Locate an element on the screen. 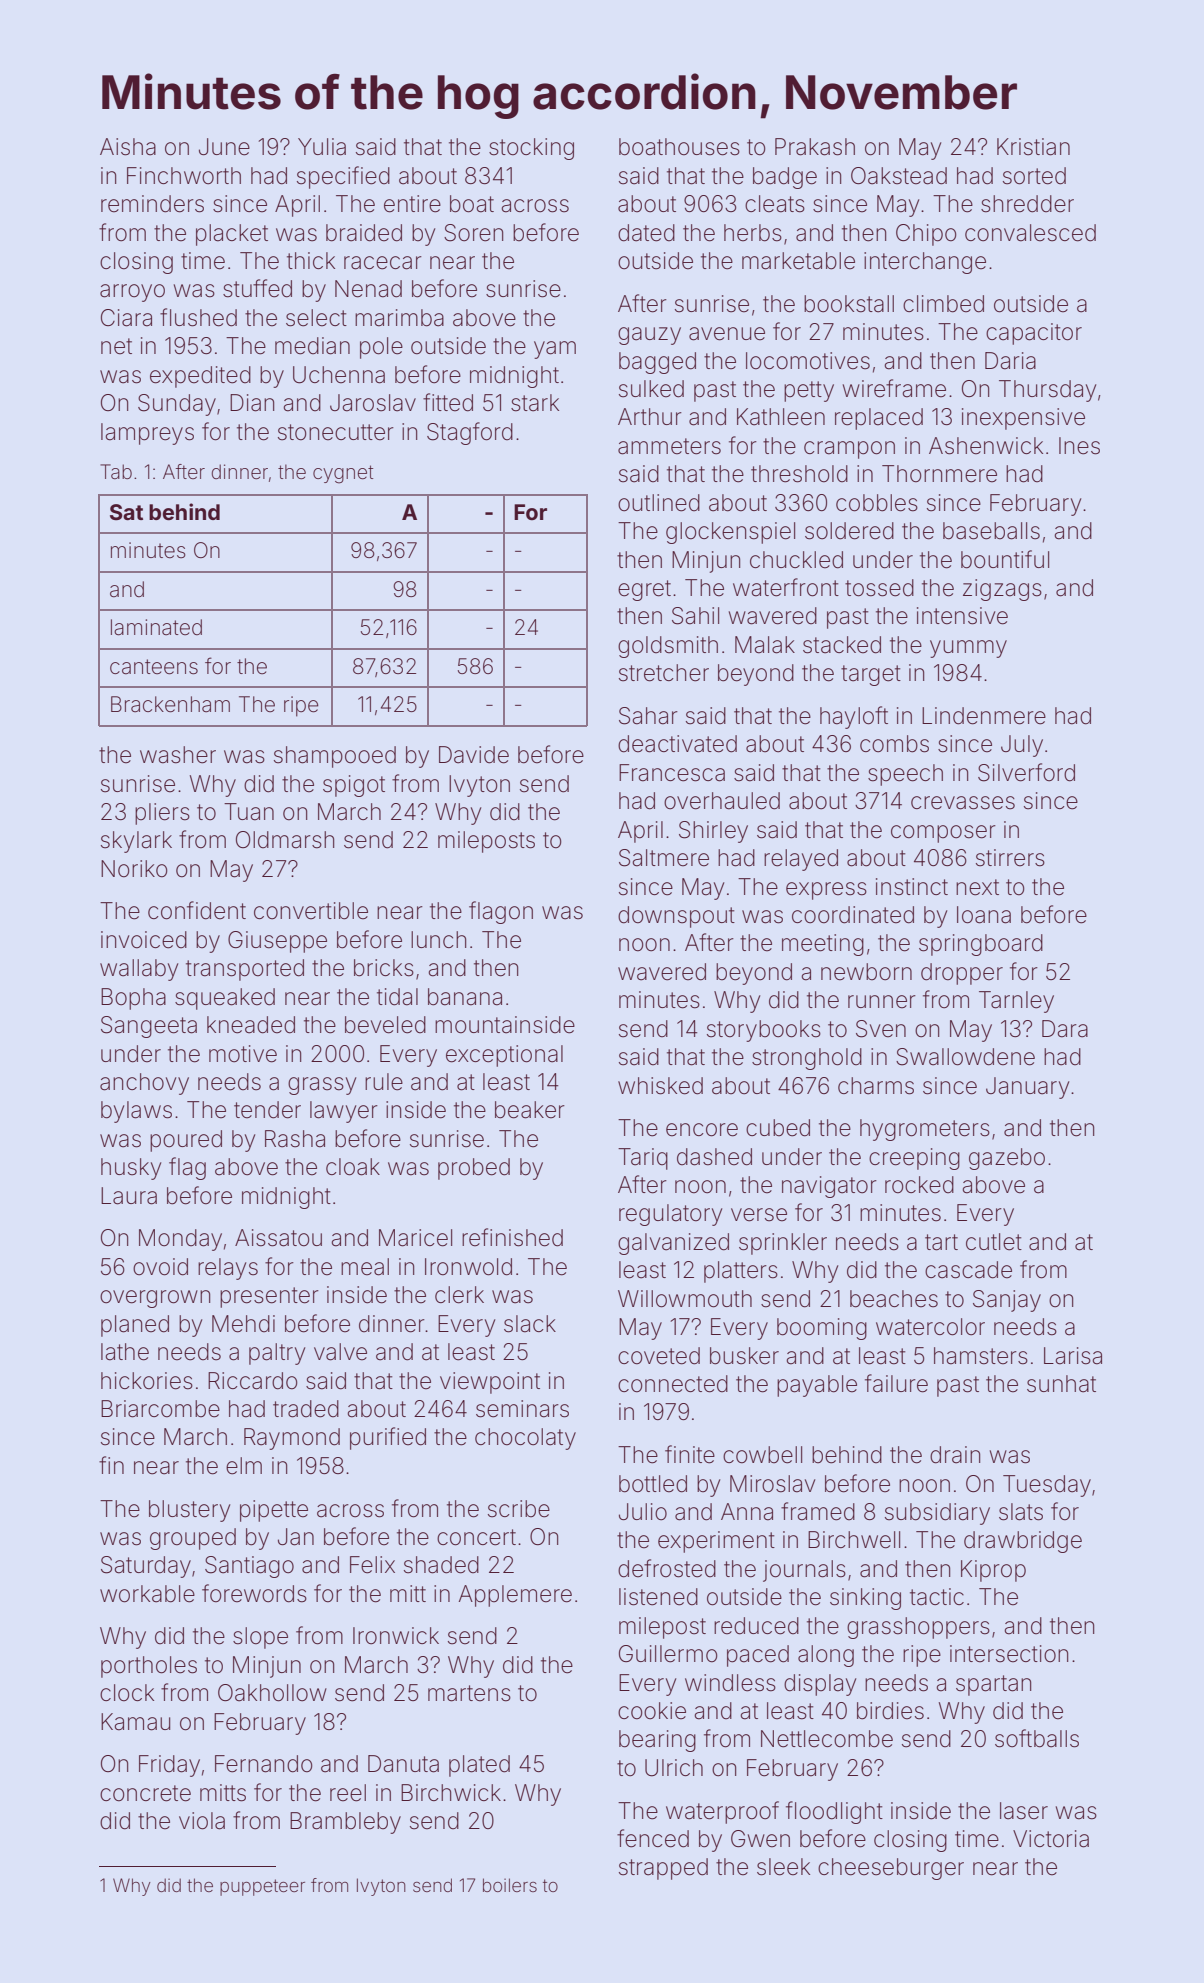 This screenshot has width=1204, height=1983. bottled is located at coordinates (653, 1484).
